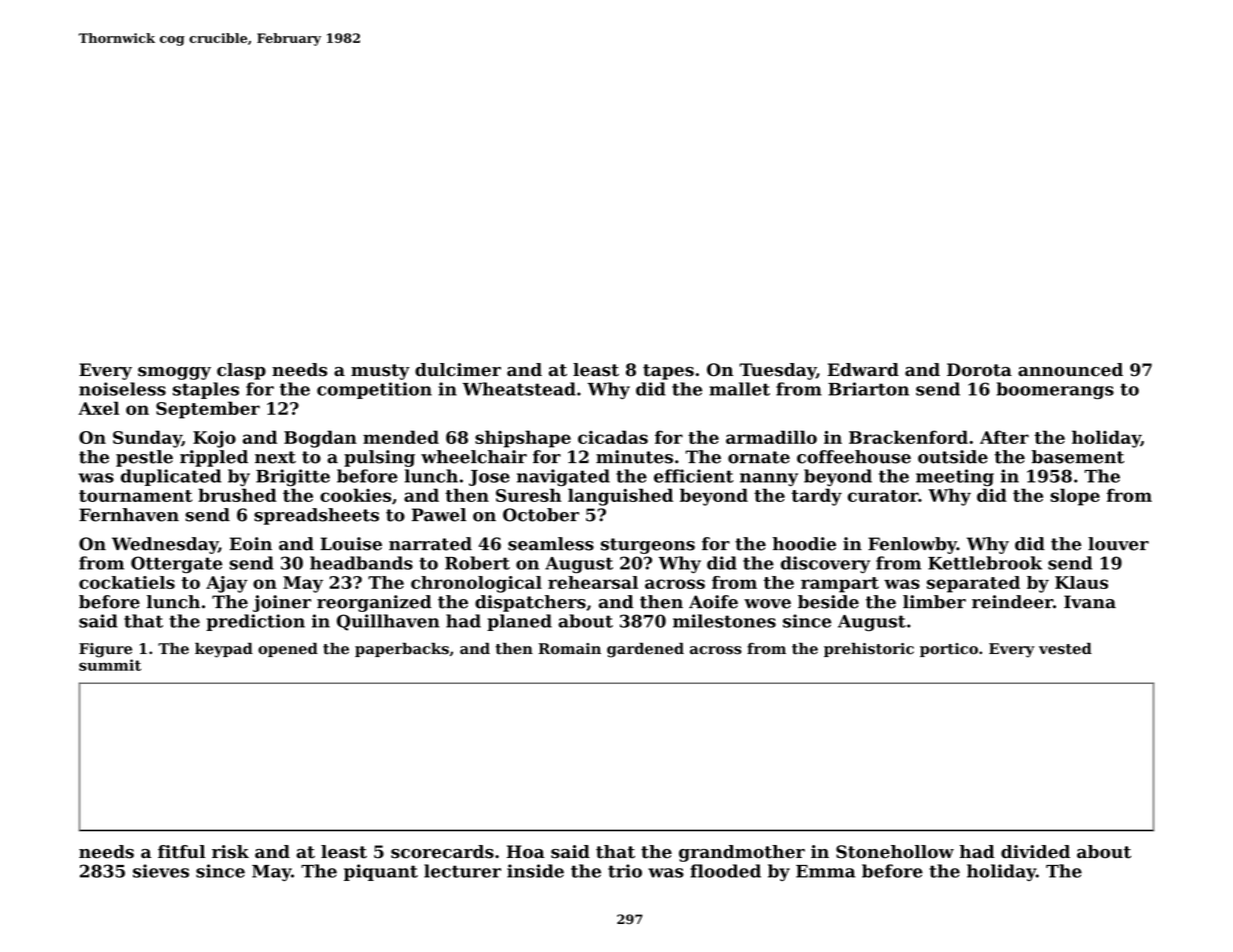  What do you see at coordinates (1070, 370) in the document?
I see `announced` at bounding box center [1070, 370].
